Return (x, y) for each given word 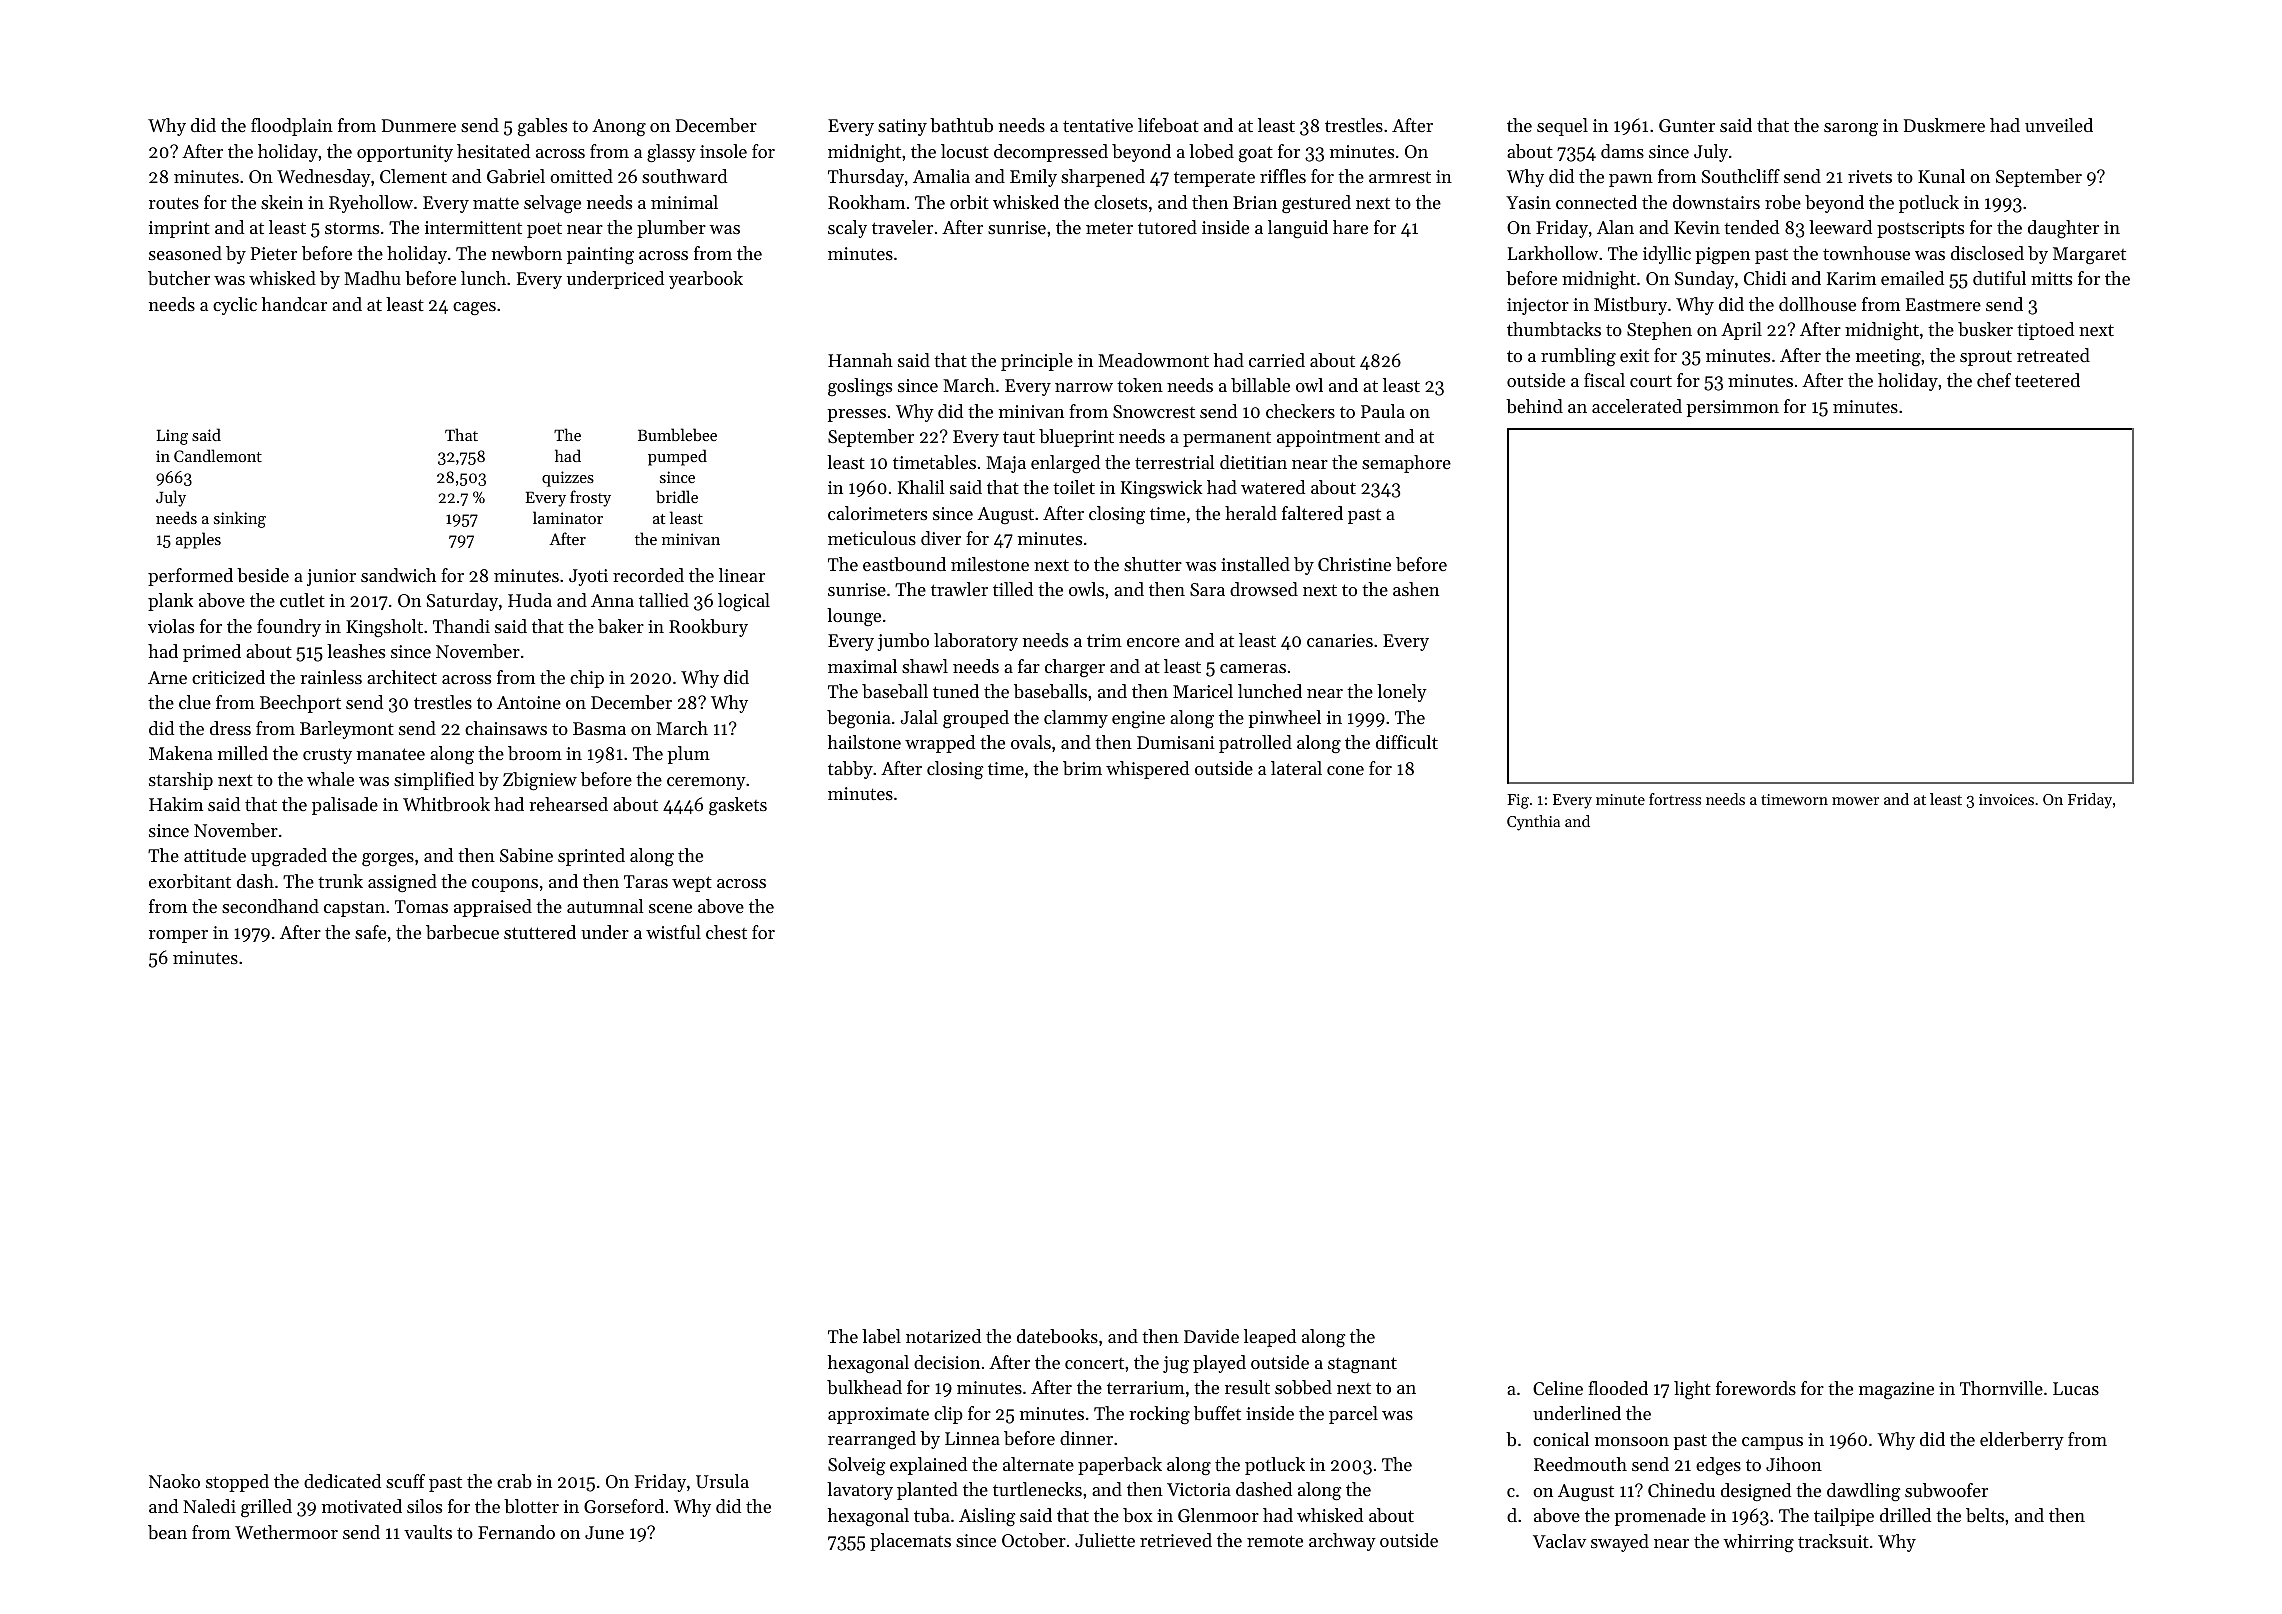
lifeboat (1168, 125)
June (604, 1532)
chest (726, 932)
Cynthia (1533, 823)
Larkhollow (1553, 253)
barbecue (462, 932)
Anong (619, 127)
